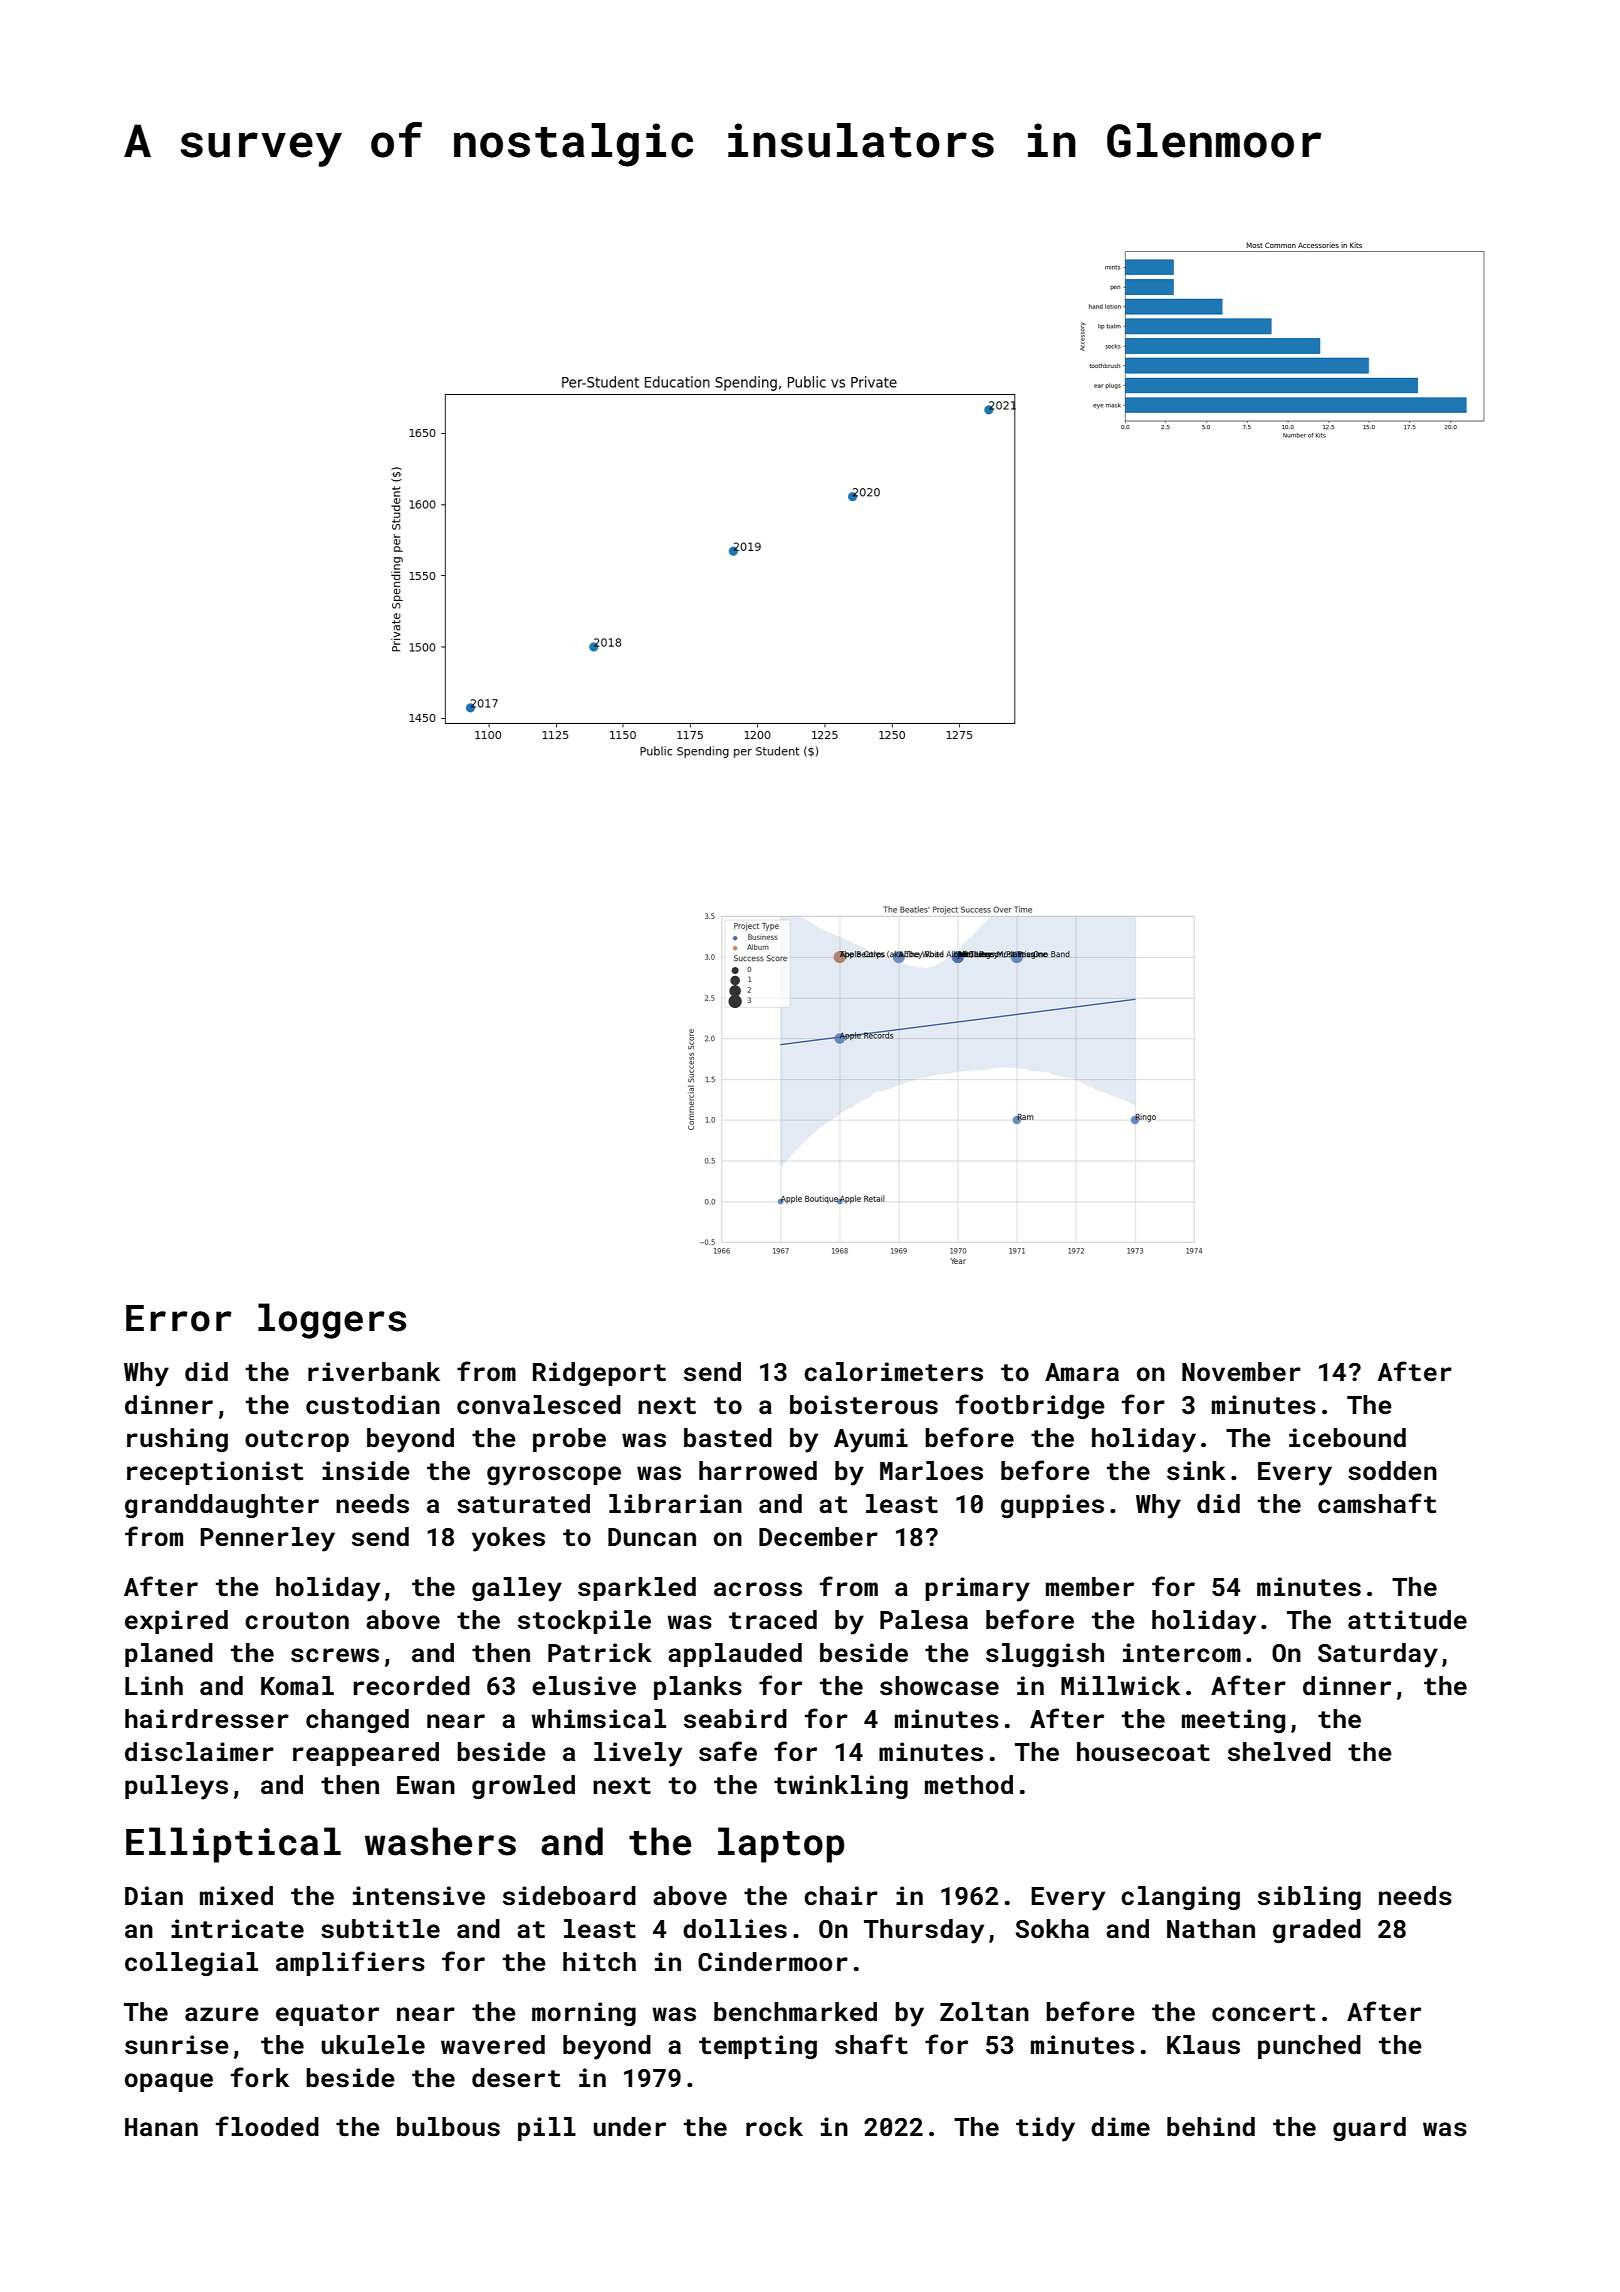  What do you see at coordinates (448, 2127) in the document?
I see `bulbous` at bounding box center [448, 2127].
